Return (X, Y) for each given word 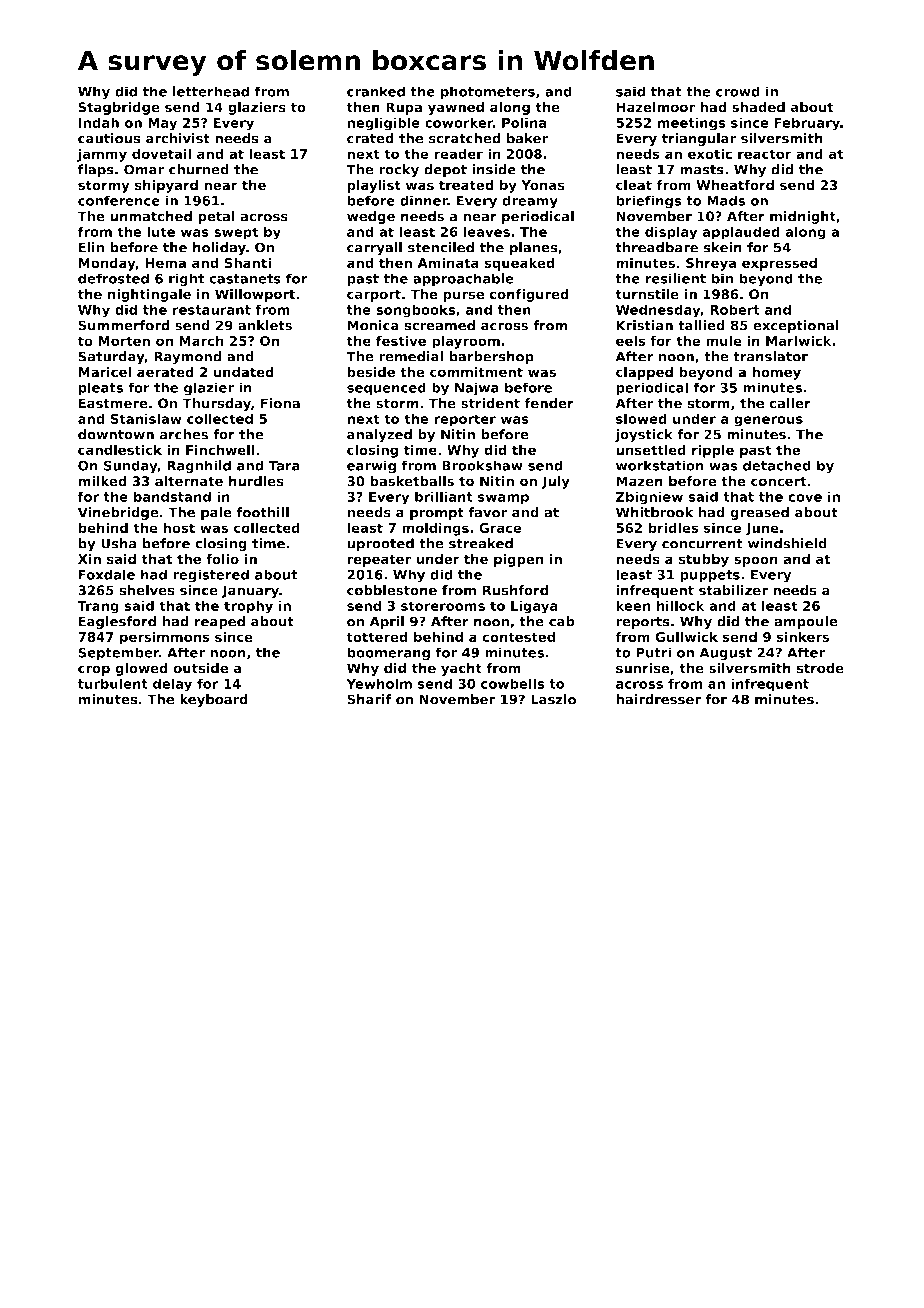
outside (200, 668)
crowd (738, 91)
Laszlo (553, 699)
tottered (377, 636)
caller (790, 403)
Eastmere (113, 403)
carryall (374, 249)
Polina (524, 122)
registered (211, 576)
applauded (741, 233)
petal (216, 217)
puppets (710, 576)
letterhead (211, 91)
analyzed (379, 436)
